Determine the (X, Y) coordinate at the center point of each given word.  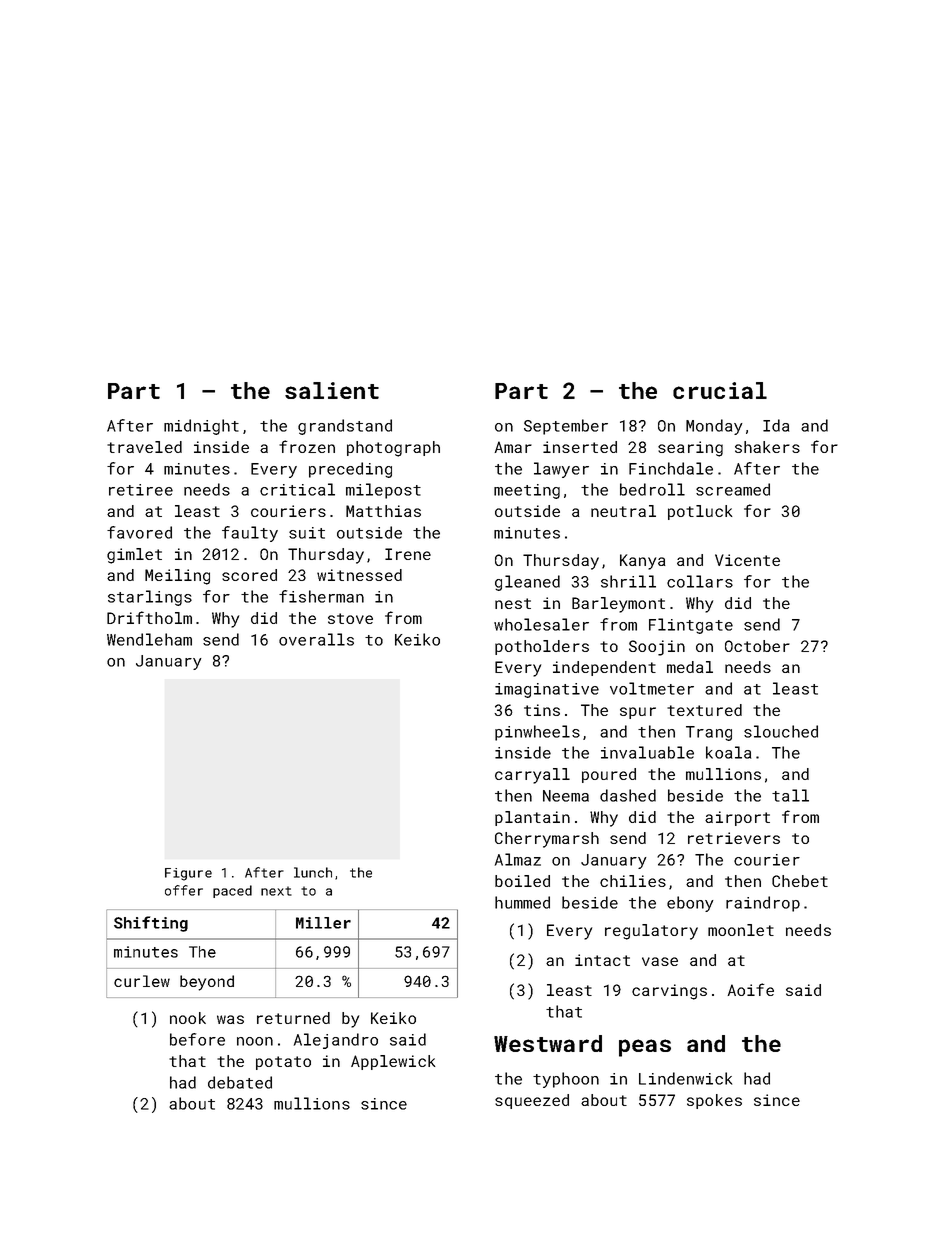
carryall (532, 776)
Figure (188, 874)
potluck (700, 512)
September (566, 427)
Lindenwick (685, 1078)
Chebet (800, 881)
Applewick (393, 1062)
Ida (776, 425)
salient (332, 390)
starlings (150, 598)
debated (240, 1082)
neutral (623, 511)
